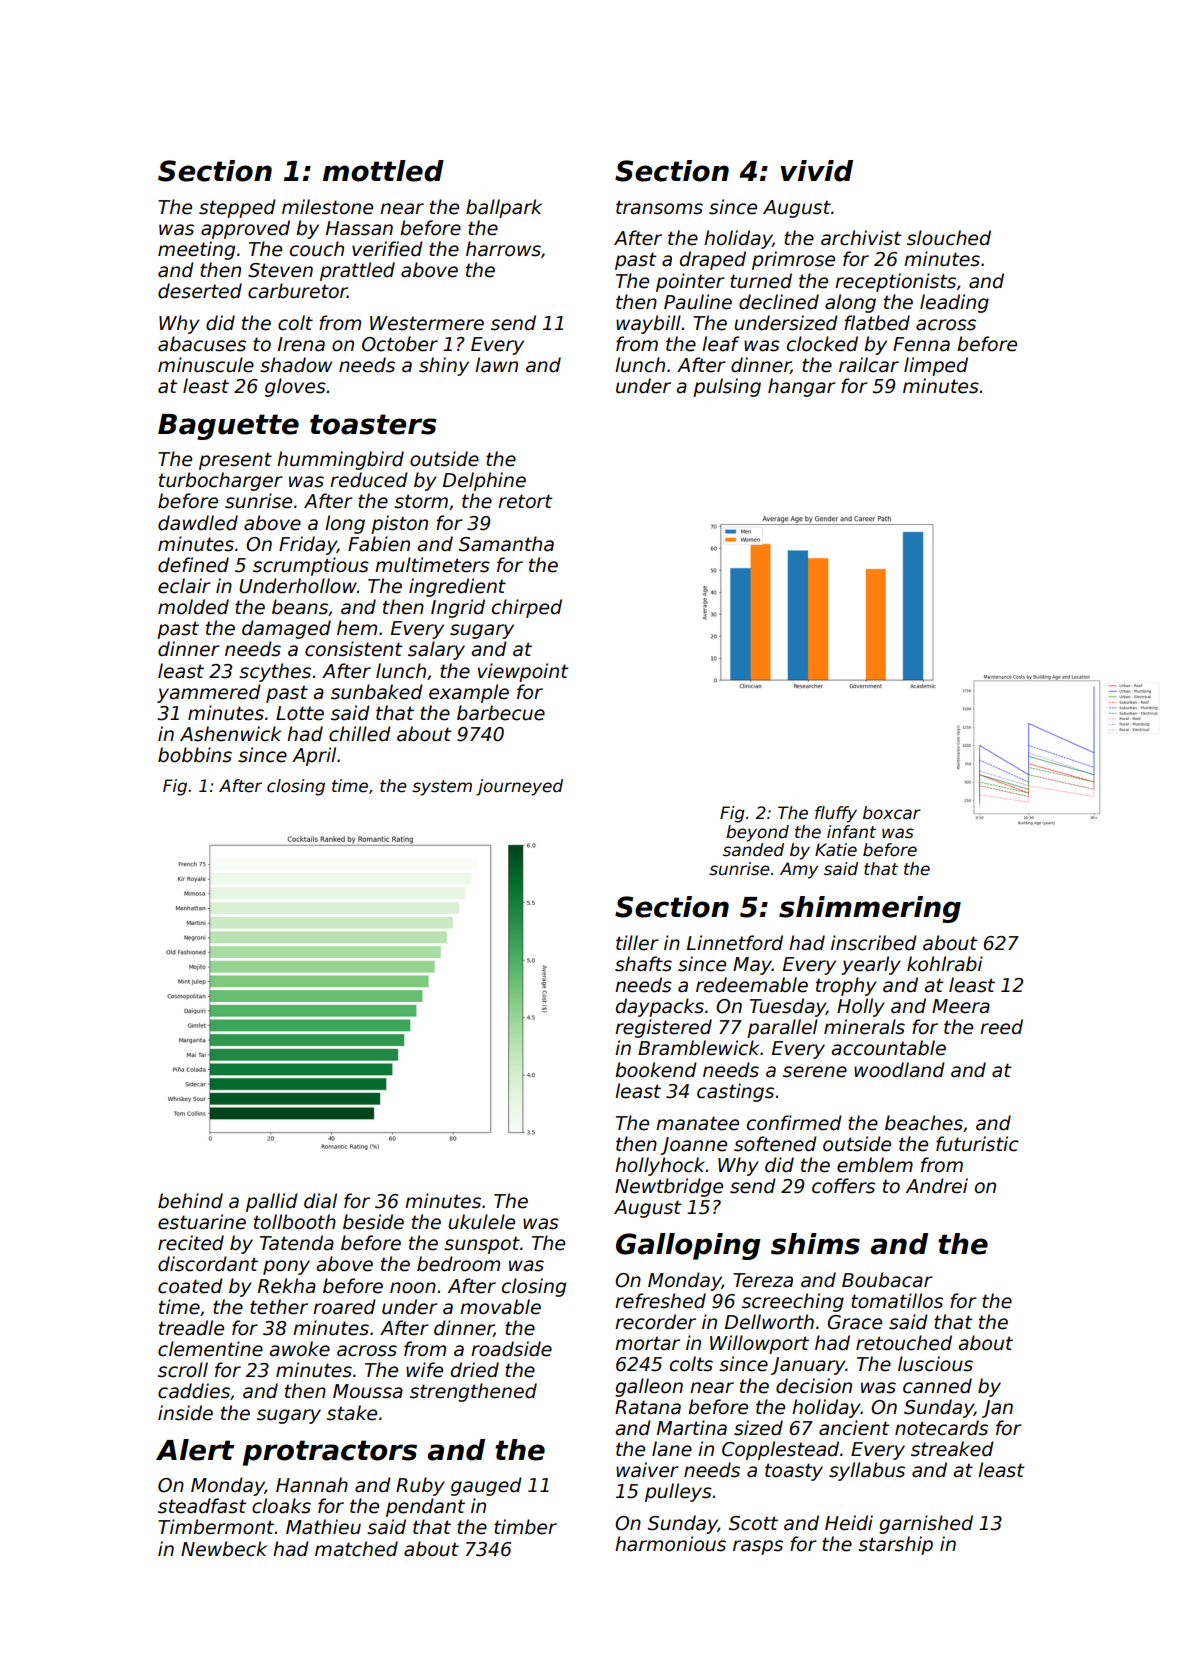  What do you see at coordinates (224, 1549) in the image?
I see `Newbeck` at bounding box center [224, 1549].
